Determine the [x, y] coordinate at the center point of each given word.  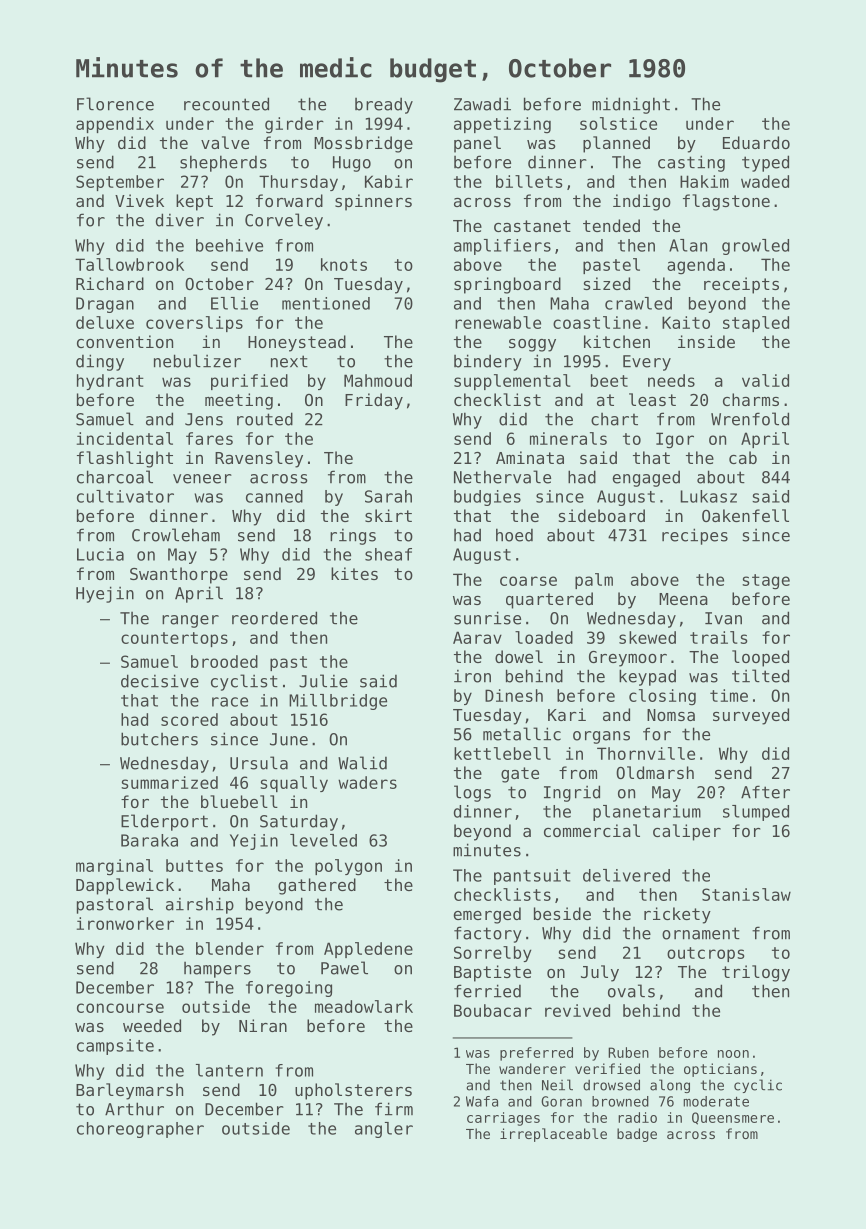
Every [647, 363]
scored [189, 719]
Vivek [139, 200]
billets [529, 181]
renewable [498, 322]
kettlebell [502, 753]
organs [601, 737]
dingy [100, 362]
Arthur [134, 1109]
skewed [647, 637]
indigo [642, 202]
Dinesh [514, 695]
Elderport [164, 822]
